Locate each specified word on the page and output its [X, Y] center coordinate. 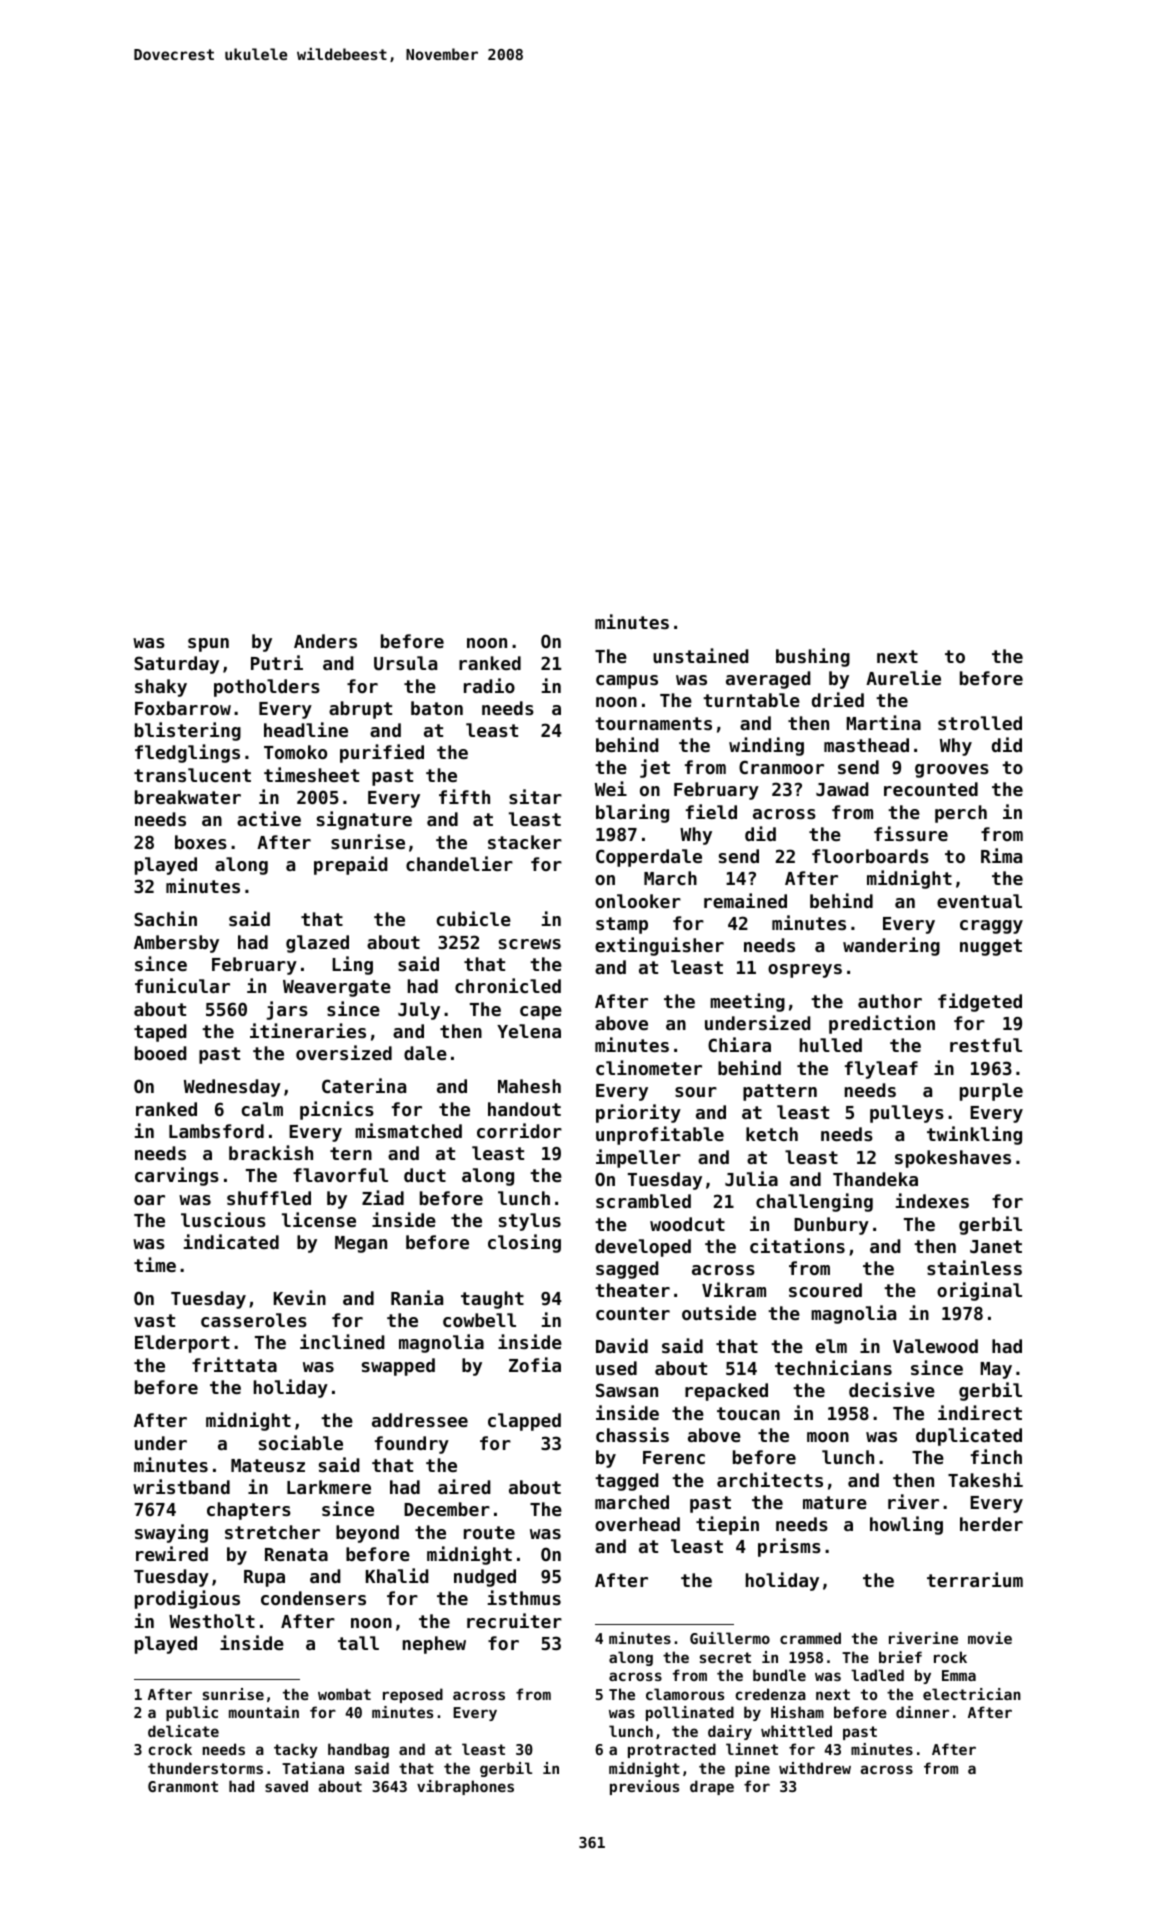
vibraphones [465, 1787]
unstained [701, 655]
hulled [831, 1045]
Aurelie [903, 677]
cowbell [479, 1320]
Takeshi [985, 1479]
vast [154, 1320]
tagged [627, 1482]
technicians [833, 1367]
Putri [277, 662]
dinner [922, 1712]
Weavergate [337, 988]
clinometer [649, 1067]
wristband [181, 1486]
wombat [344, 1694]
